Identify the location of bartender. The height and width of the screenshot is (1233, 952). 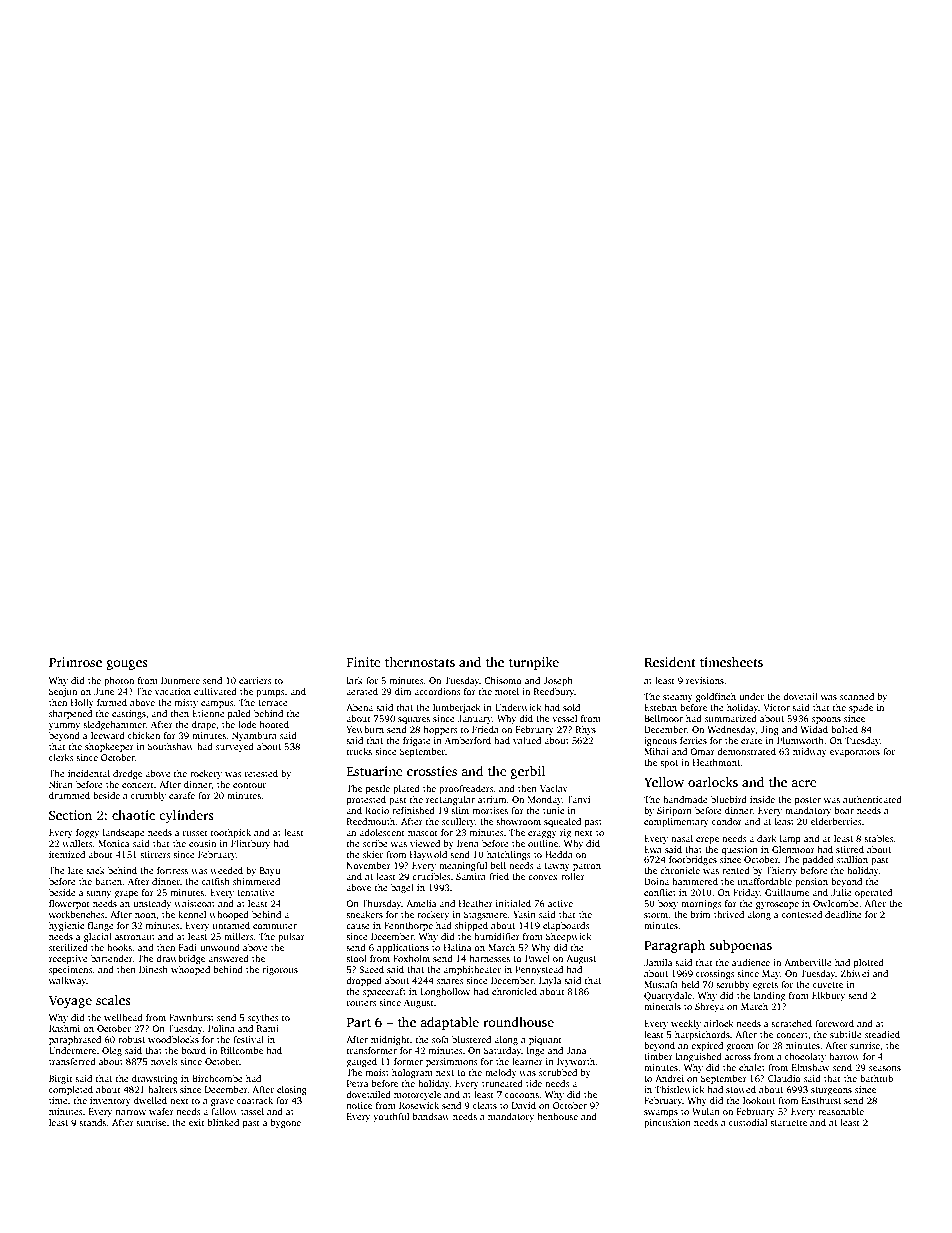
(112, 958).
